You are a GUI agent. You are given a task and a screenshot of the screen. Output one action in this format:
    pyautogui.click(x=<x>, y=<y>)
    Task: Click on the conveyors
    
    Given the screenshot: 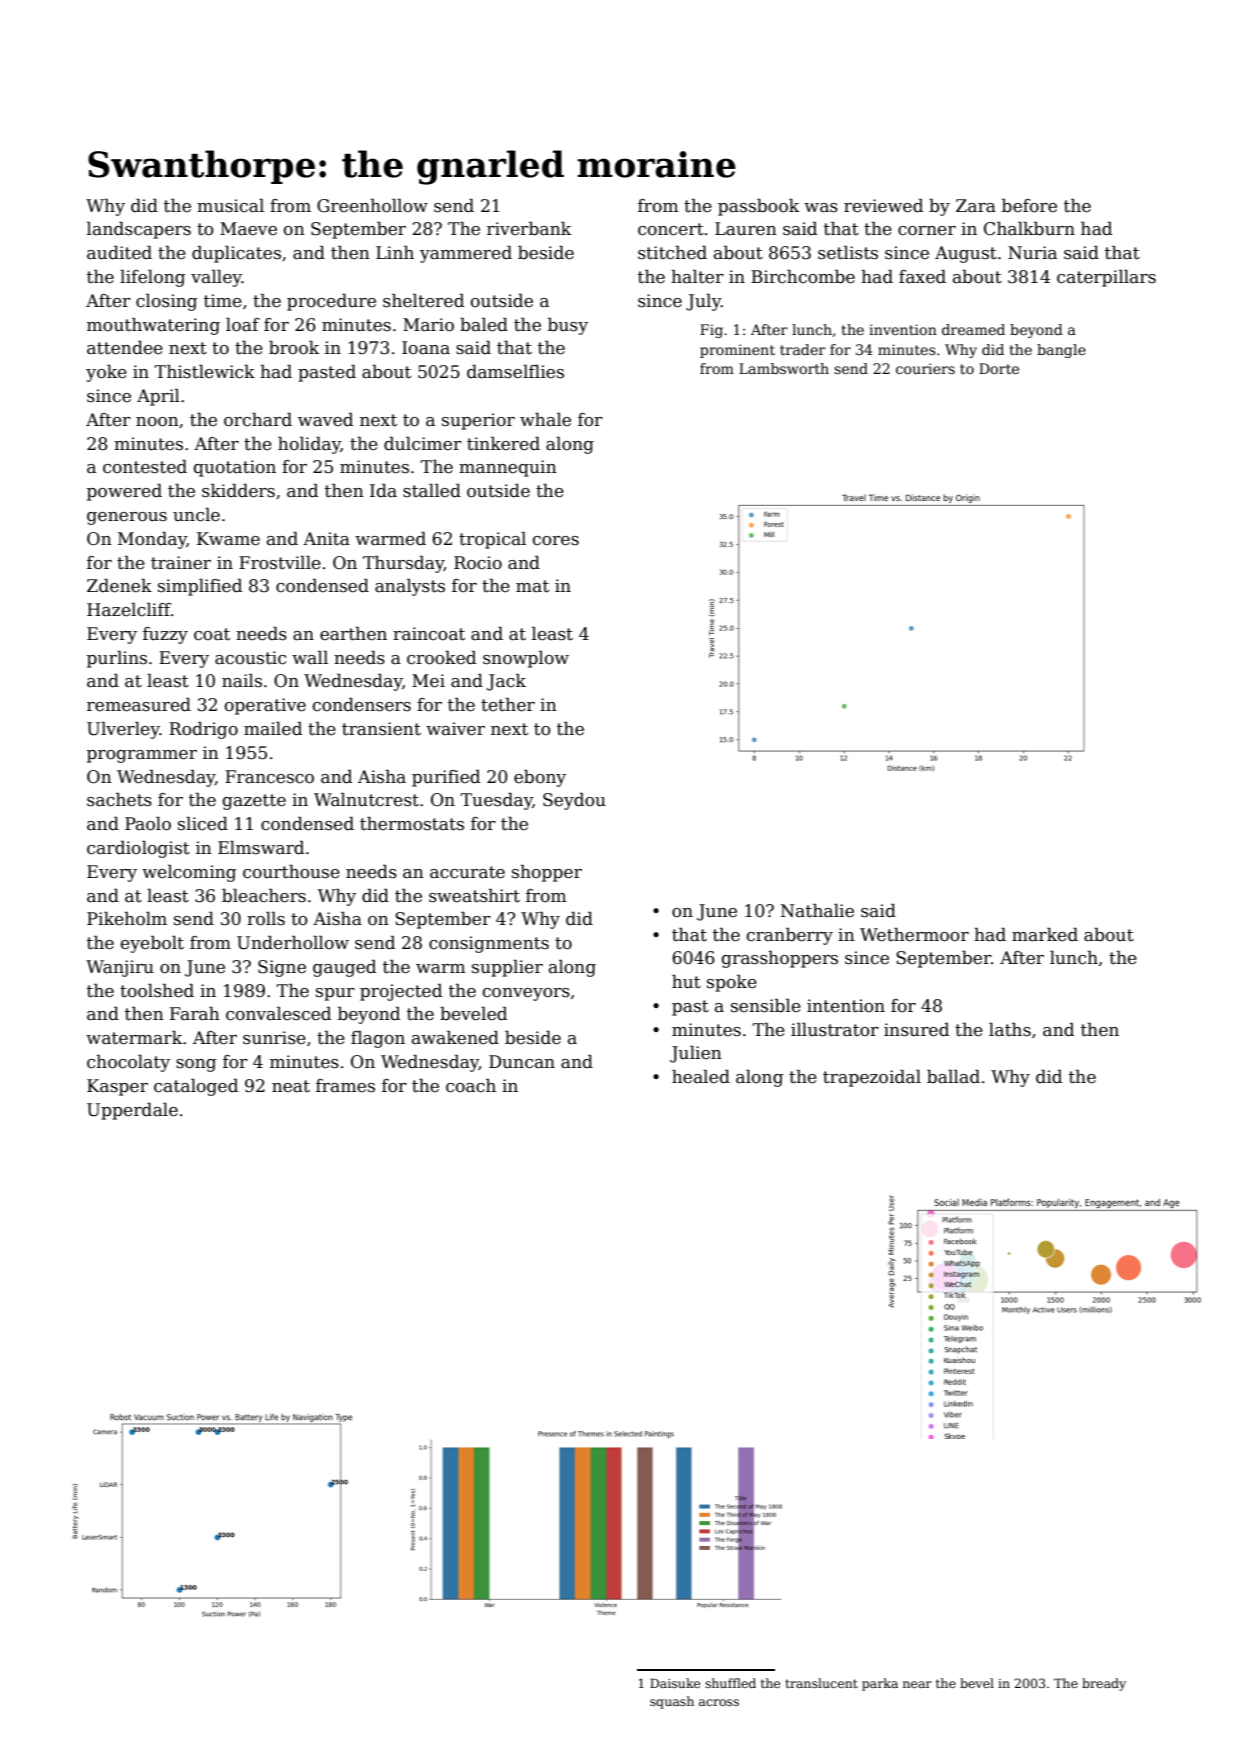 What is the action you would take?
    pyautogui.click(x=526, y=994)
